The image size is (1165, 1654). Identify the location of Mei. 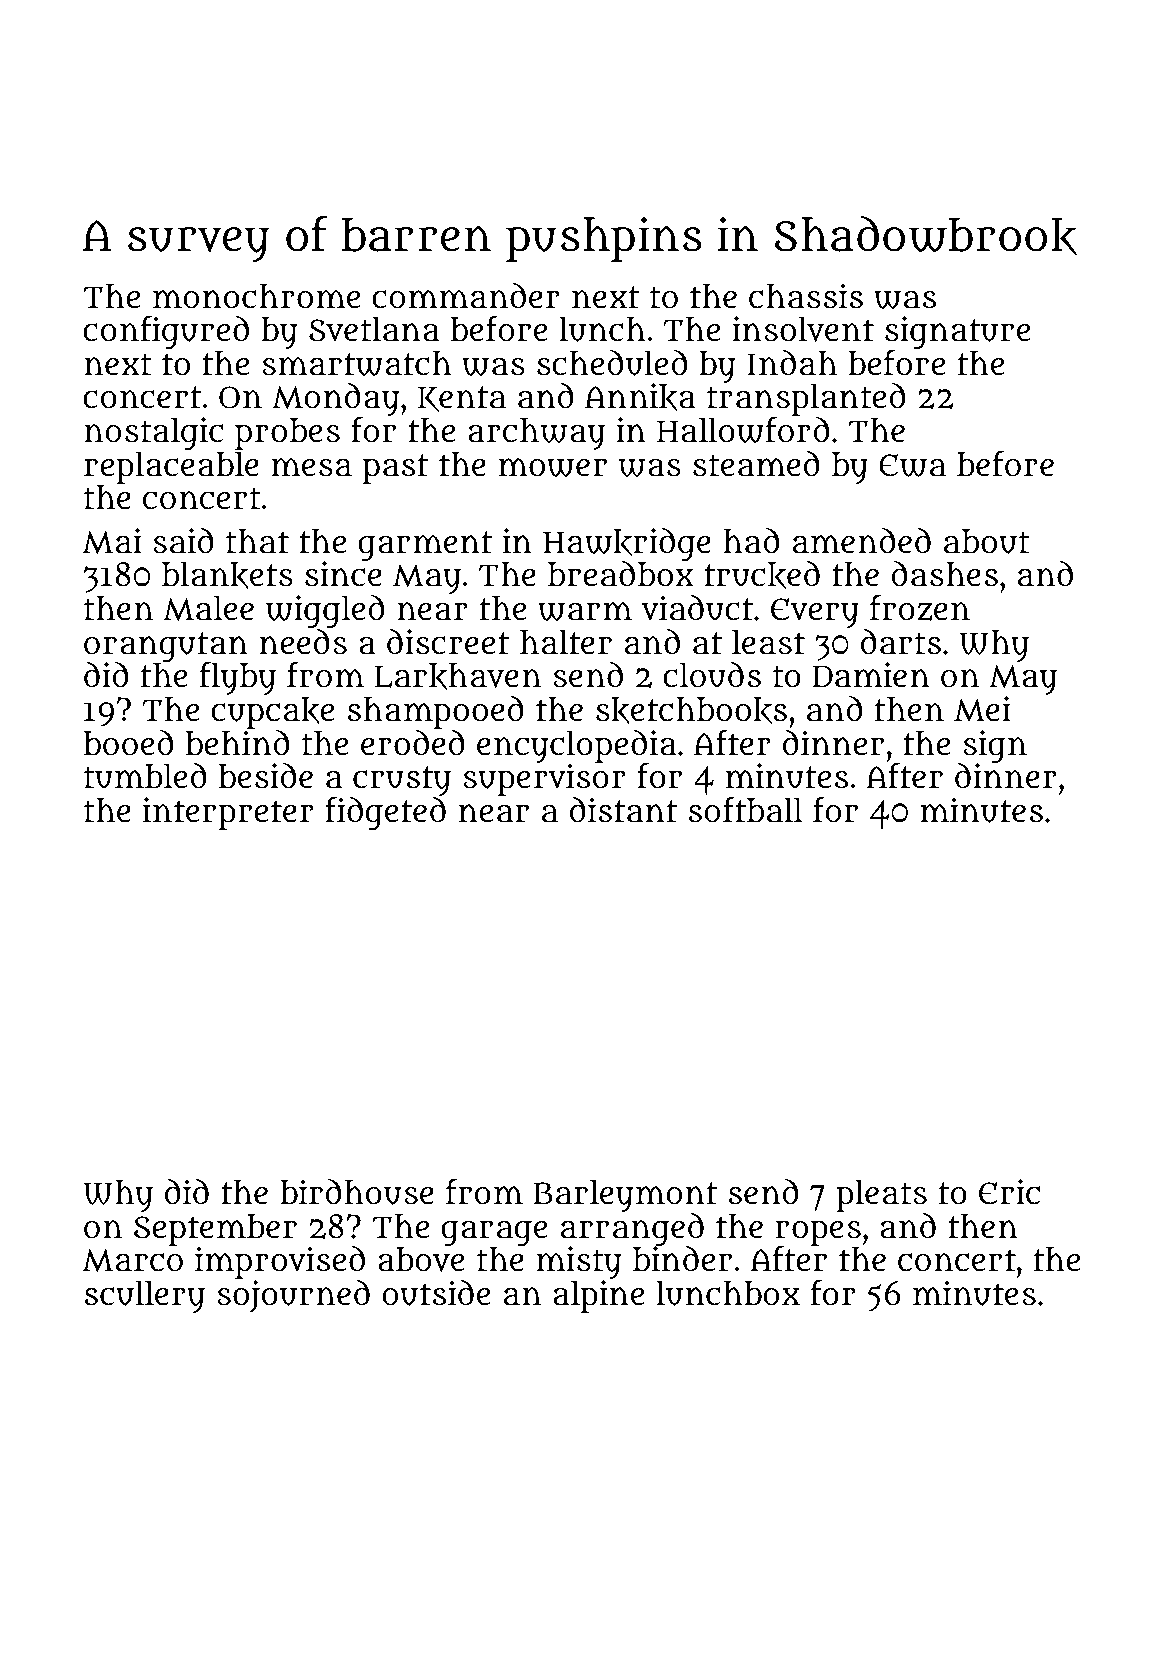
(982, 709).
